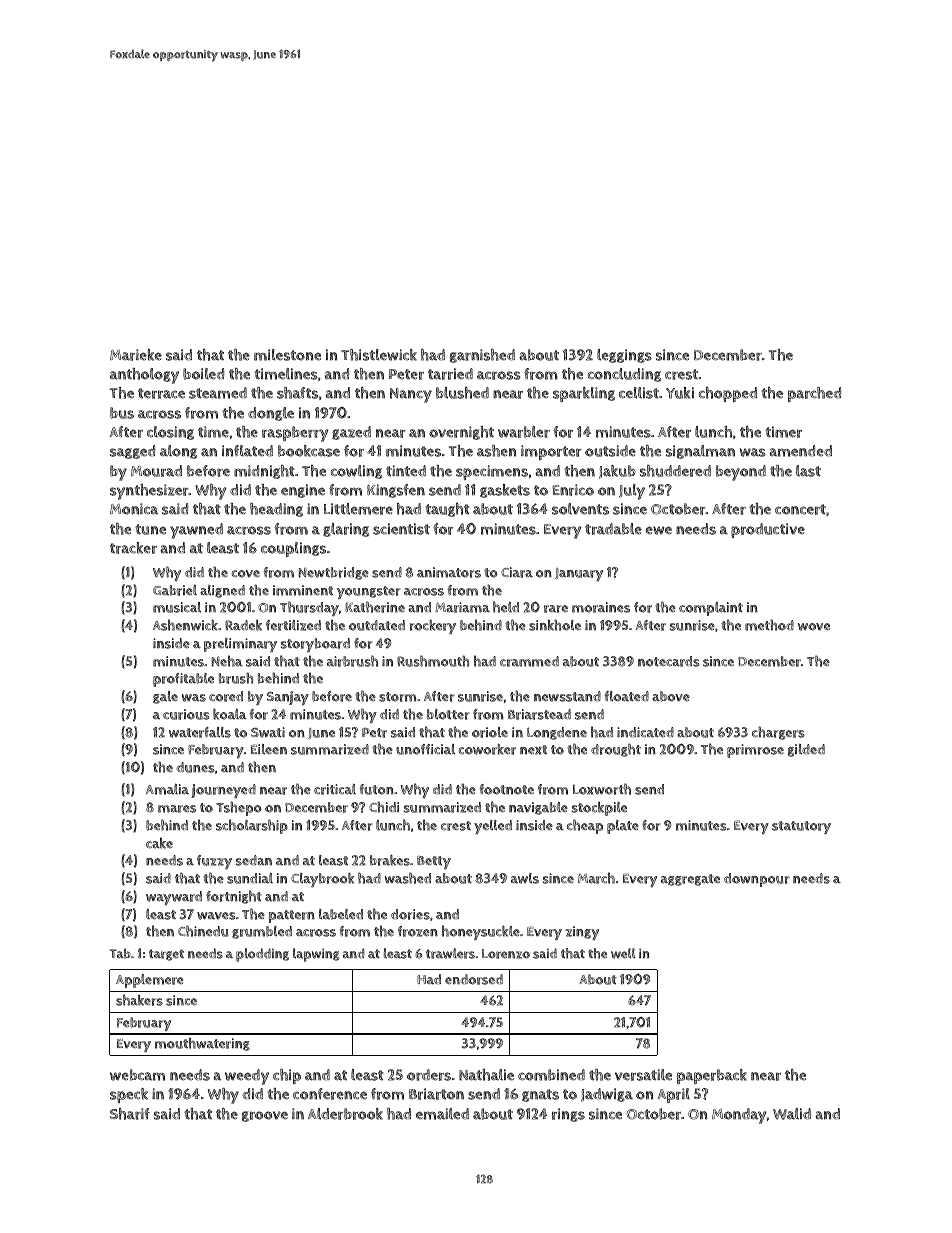  Describe the element at coordinates (517, 572) in the screenshot. I see `Ciara` at that location.
